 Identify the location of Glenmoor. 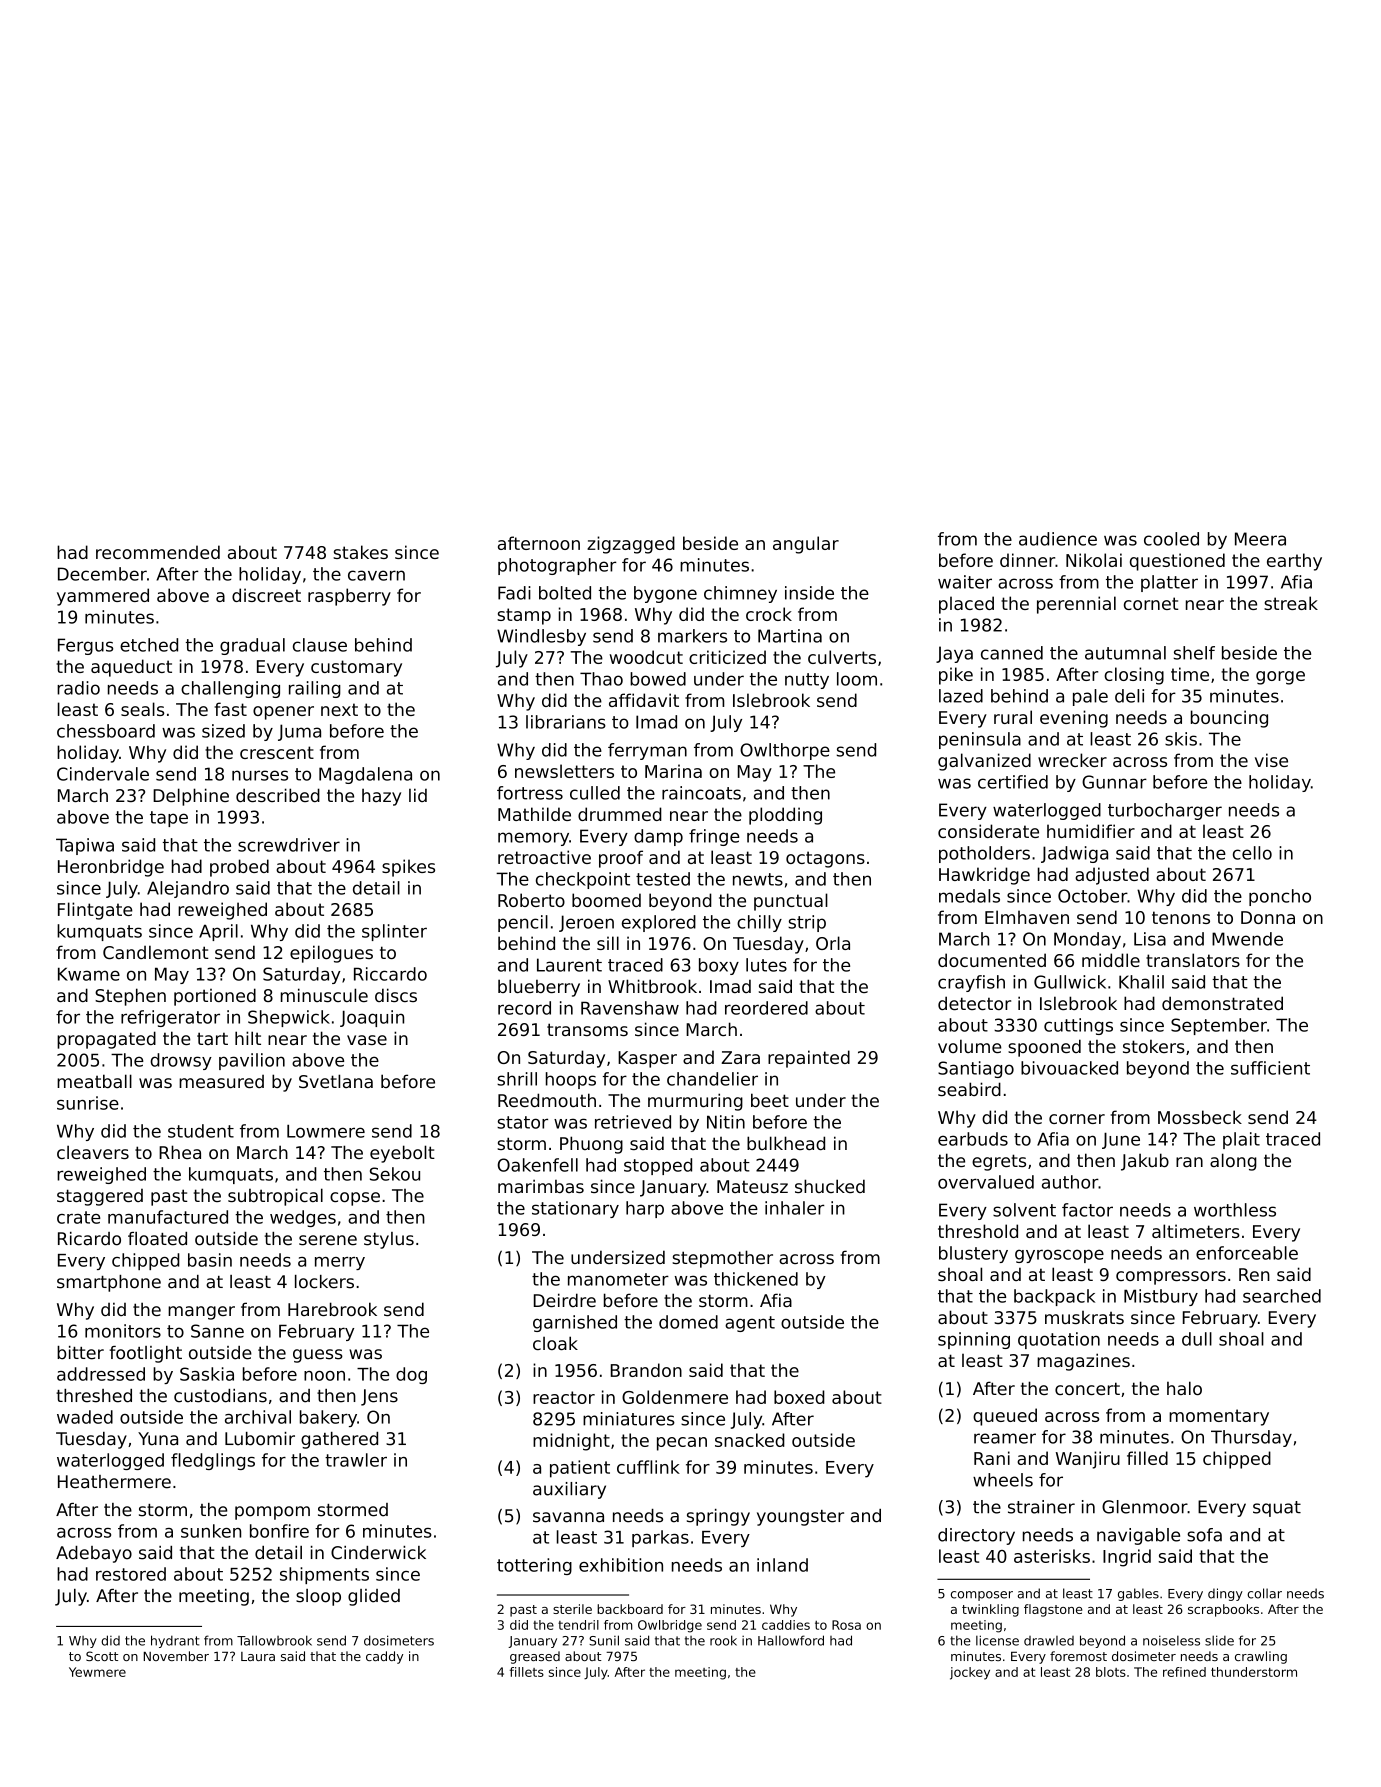
(1145, 1507).
